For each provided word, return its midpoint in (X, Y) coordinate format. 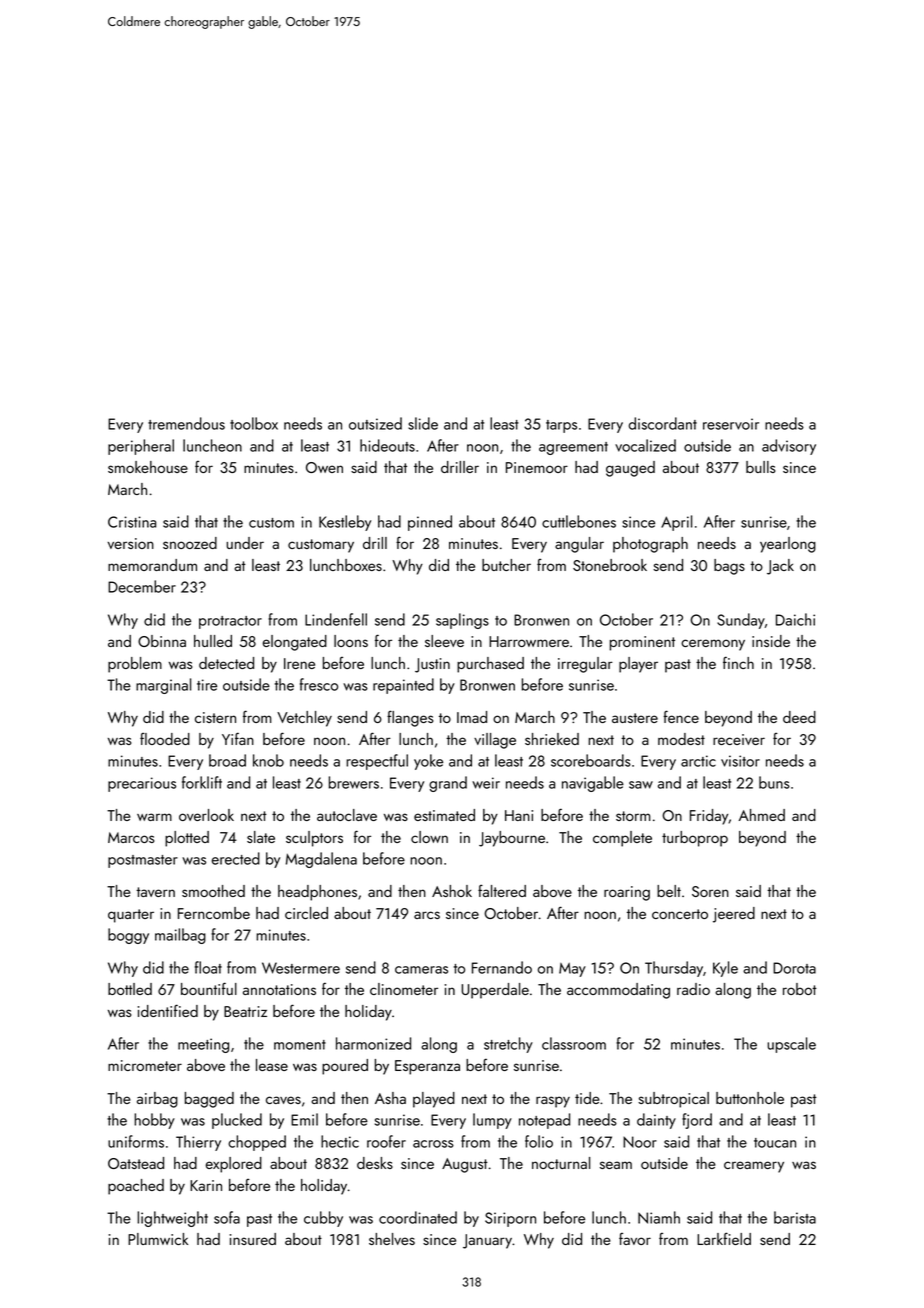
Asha (390, 1098)
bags (729, 567)
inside (771, 641)
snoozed (190, 543)
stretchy (508, 1045)
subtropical (673, 1100)
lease (272, 1065)
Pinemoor (537, 467)
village (495, 741)
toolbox (254, 423)
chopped (257, 1143)
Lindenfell (336, 619)
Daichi (795, 619)
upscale (791, 1045)
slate (261, 837)
